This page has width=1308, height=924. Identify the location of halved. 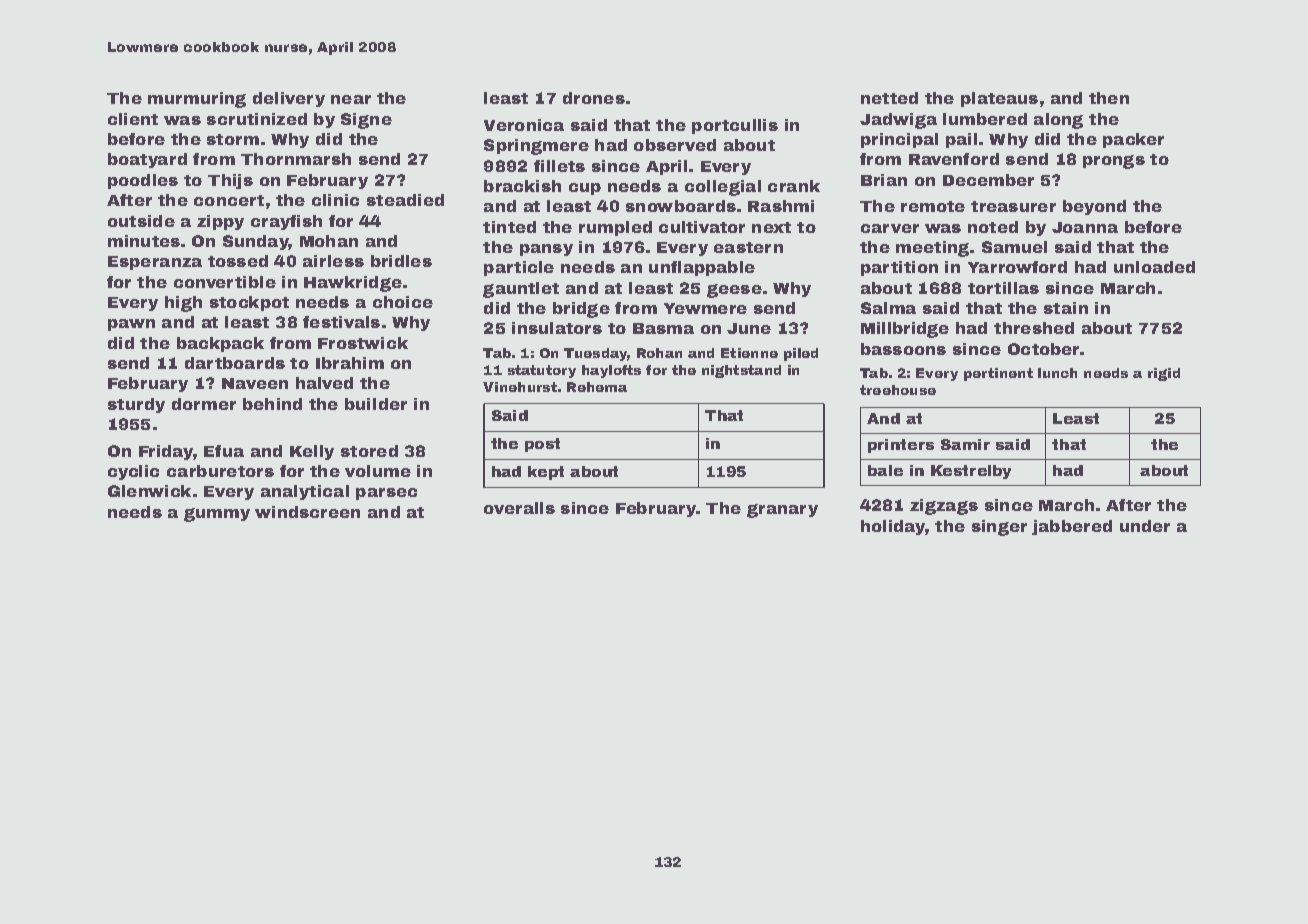
(324, 383).
